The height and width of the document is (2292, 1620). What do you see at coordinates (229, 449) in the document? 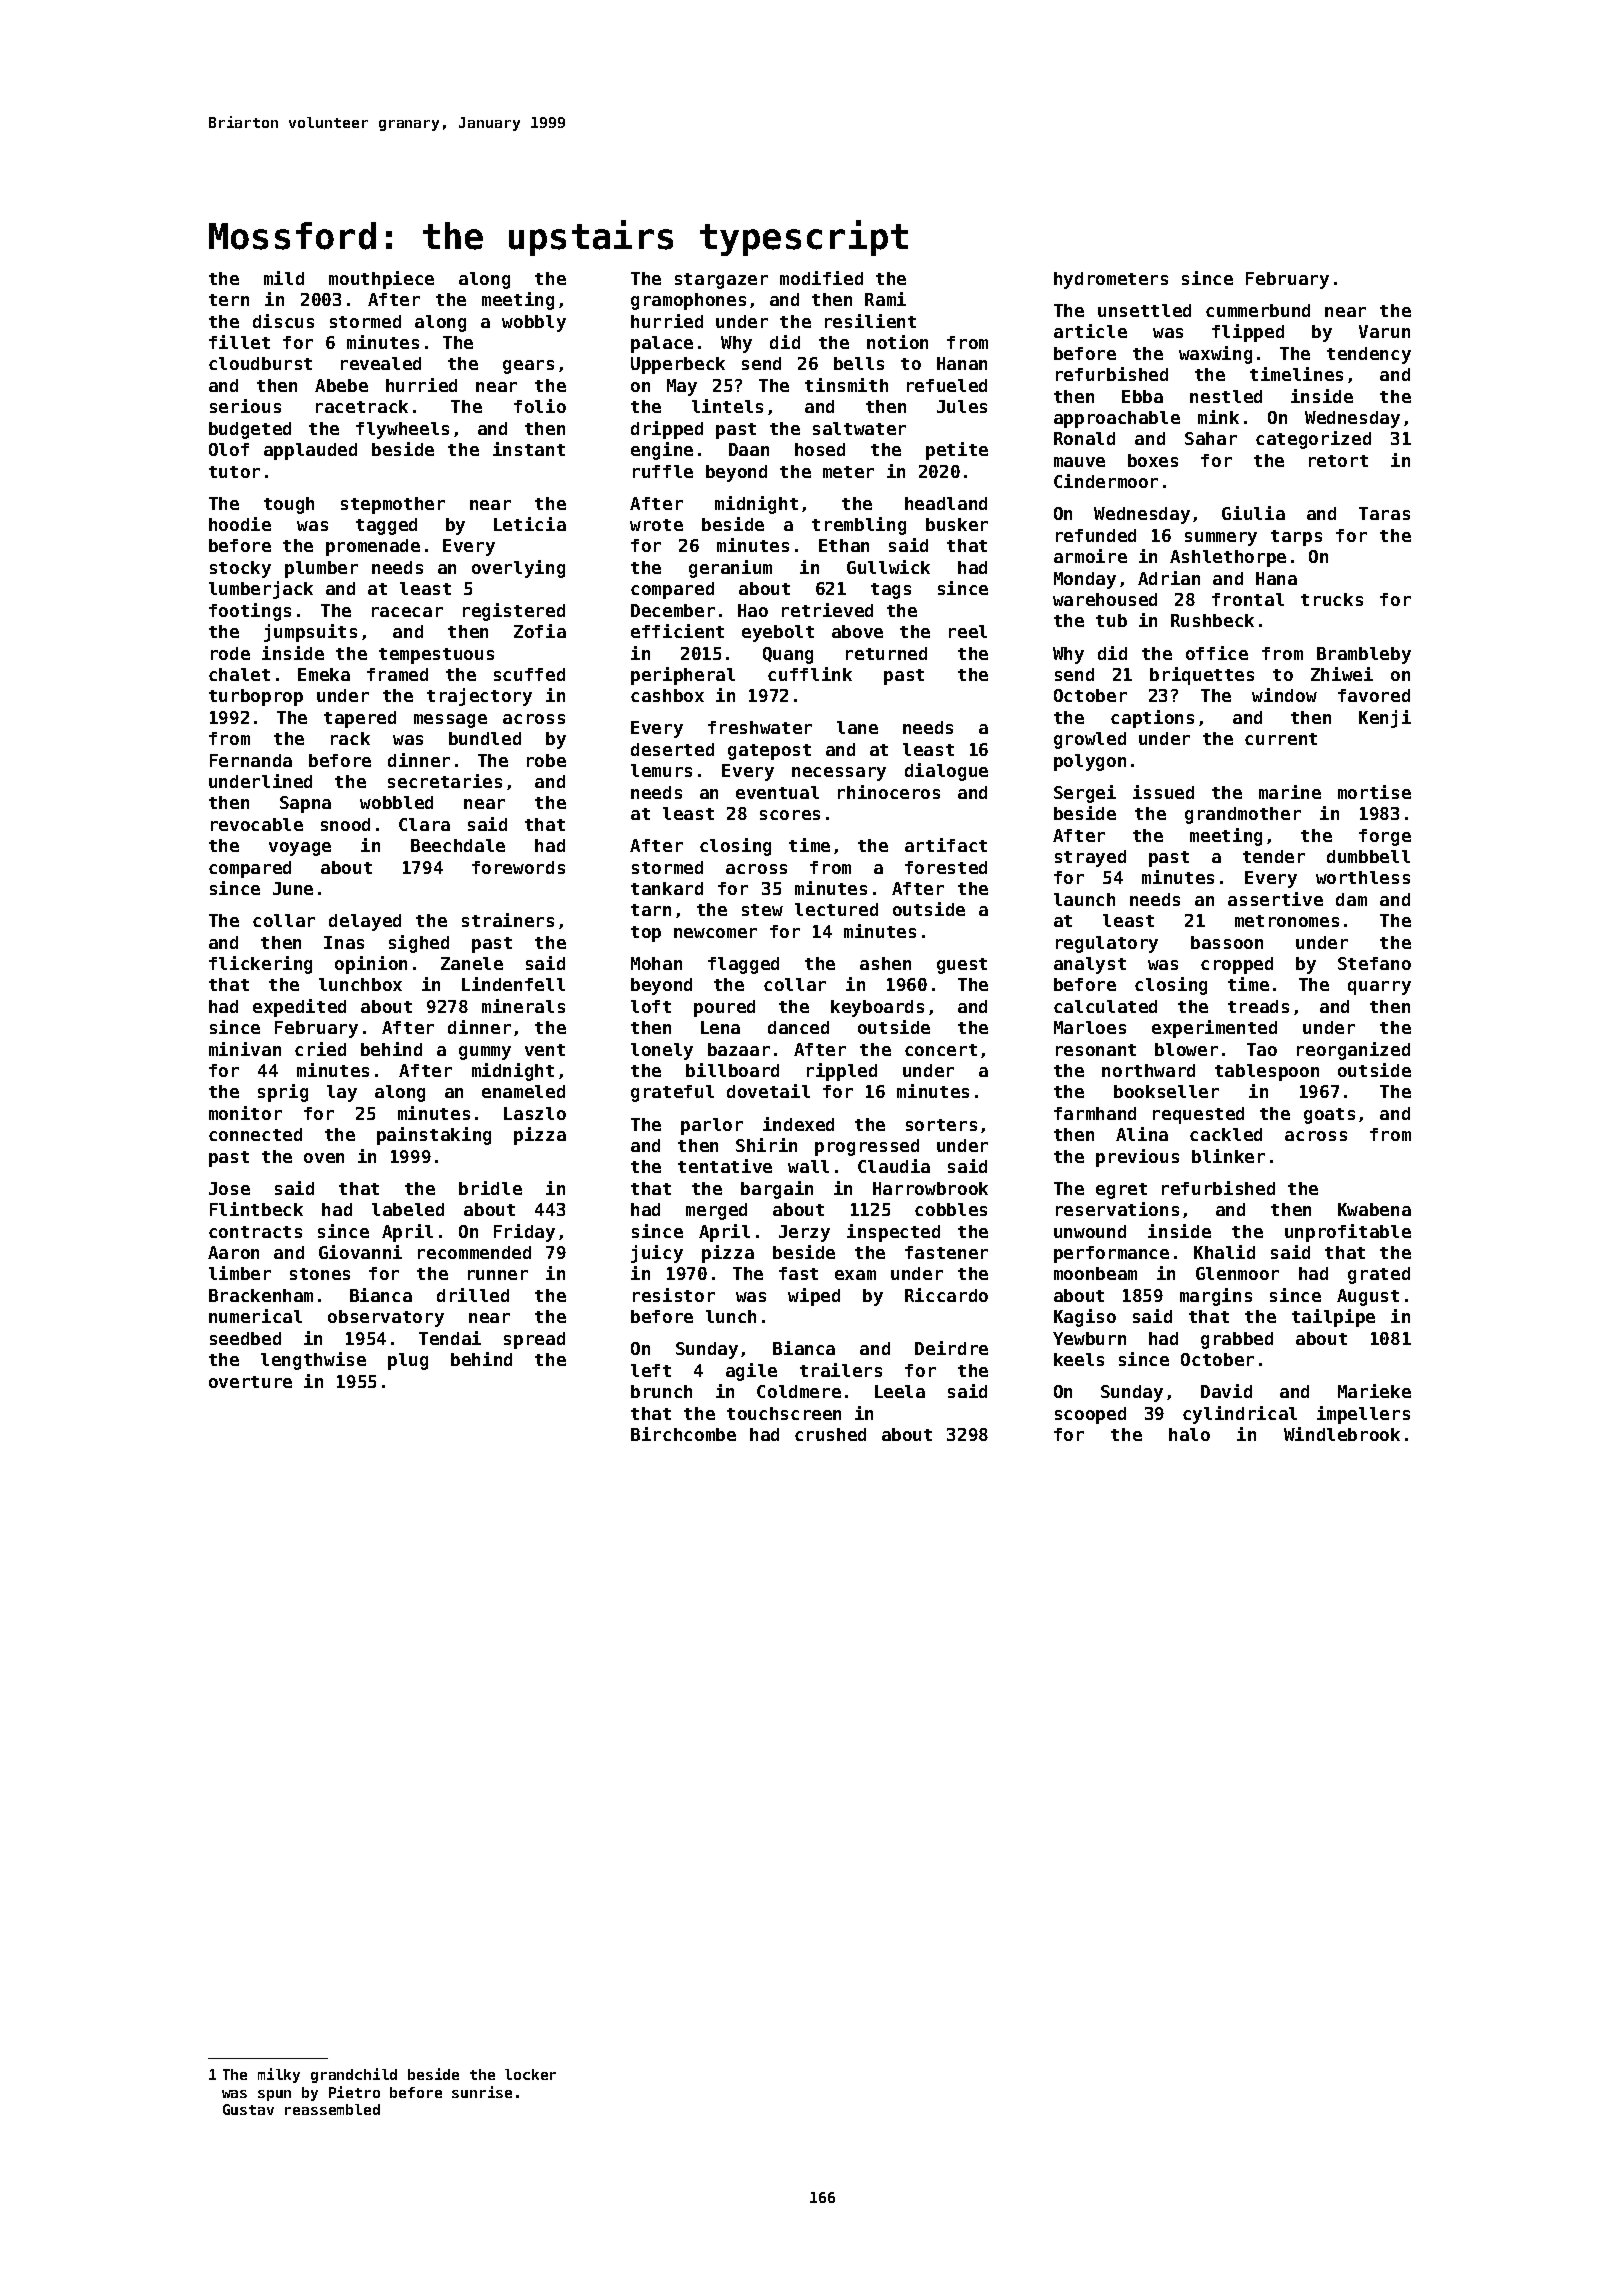
I see `Olof` at bounding box center [229, 449].
